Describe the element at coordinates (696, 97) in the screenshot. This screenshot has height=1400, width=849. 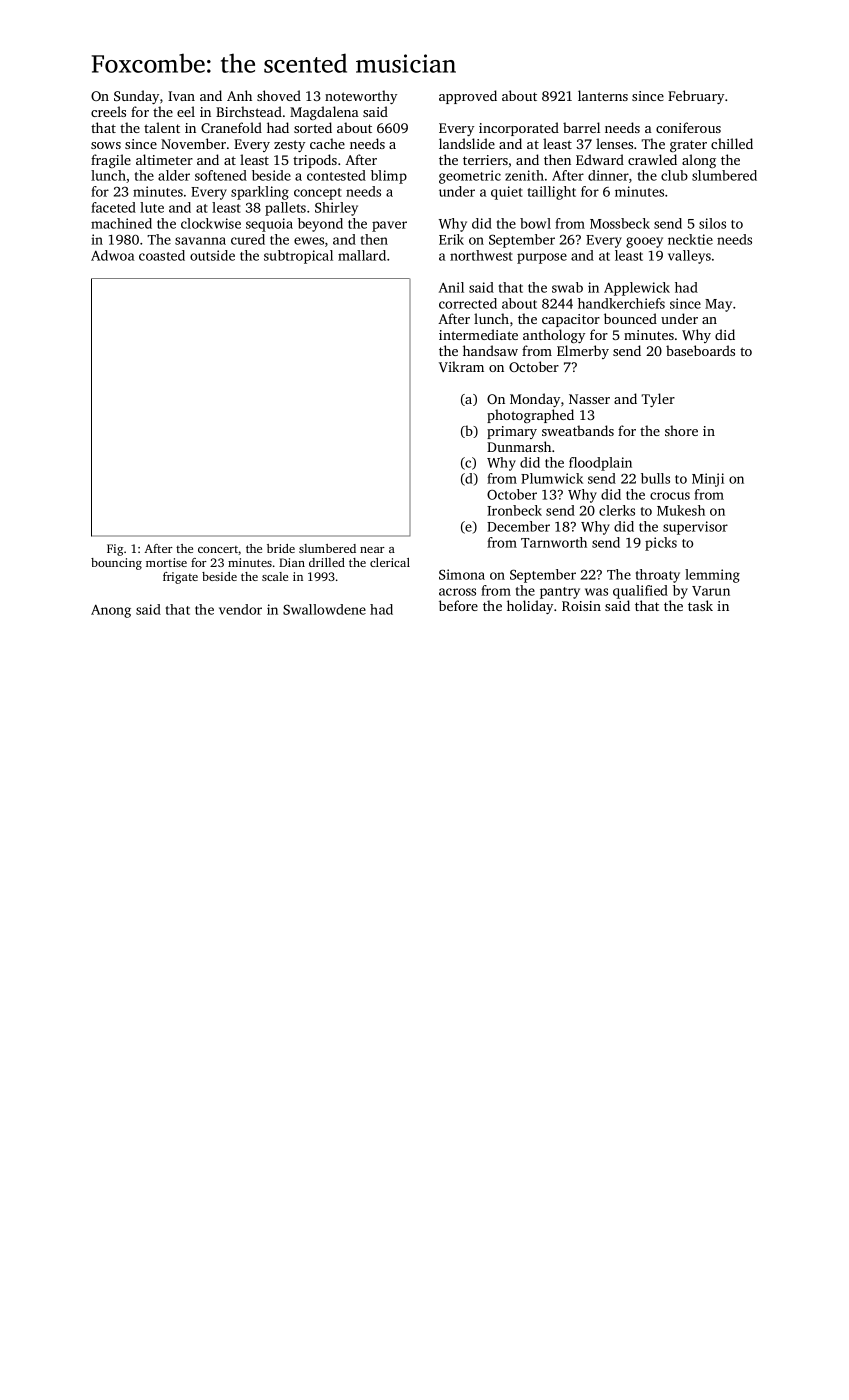
I see `February` at that location.
